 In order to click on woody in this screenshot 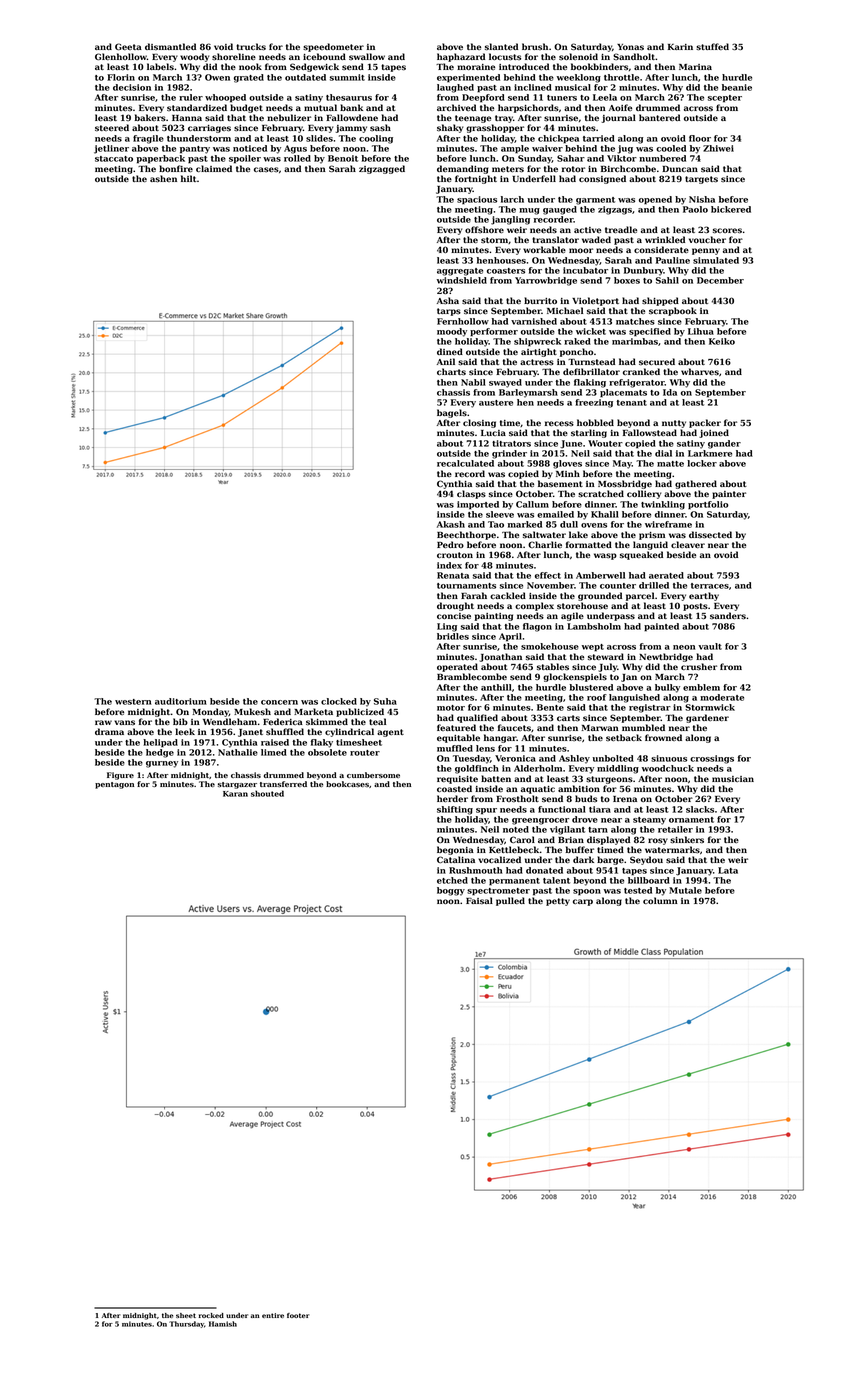, I will do `click(194, 57)`.
